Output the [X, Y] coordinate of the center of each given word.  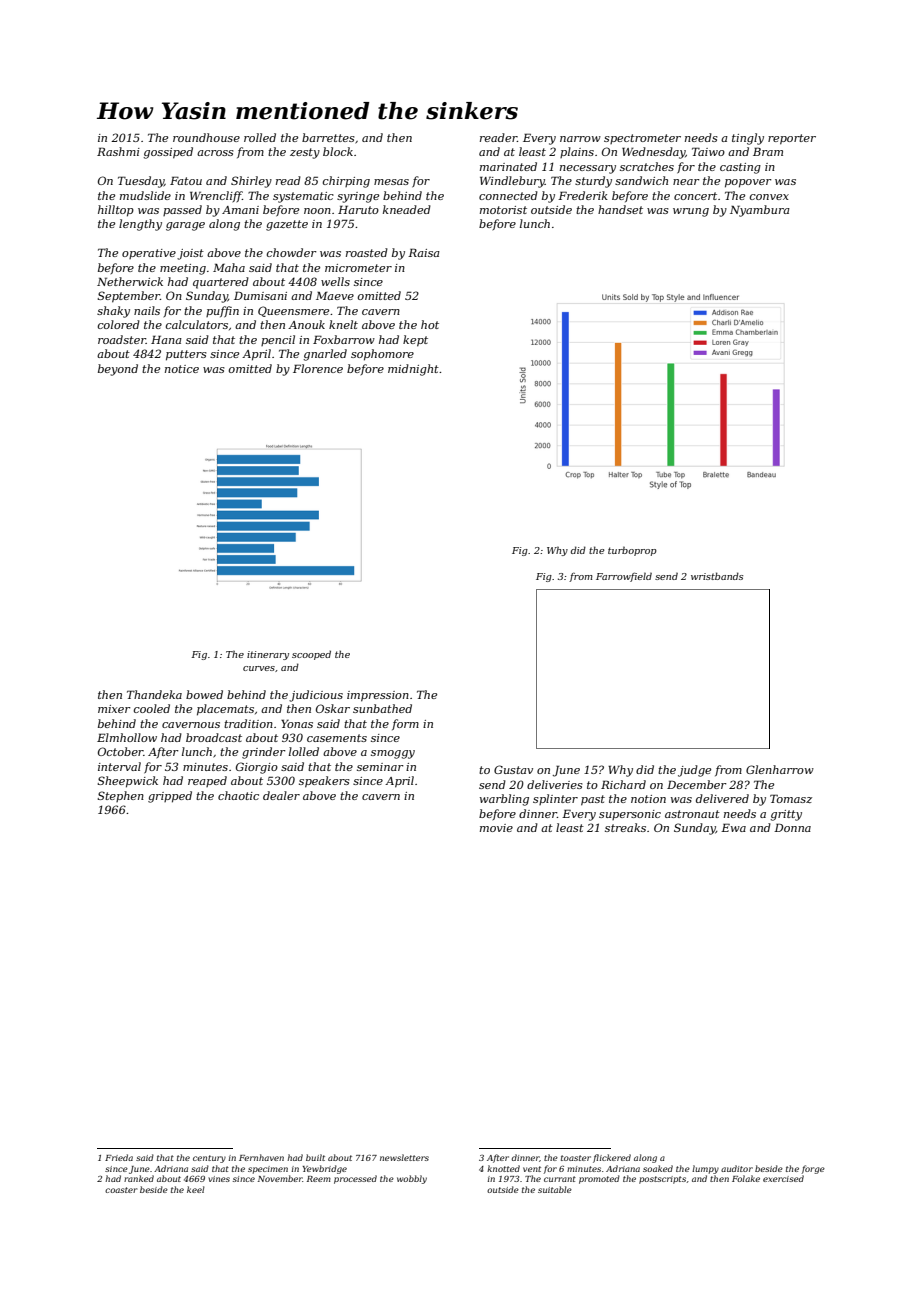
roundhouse [206, 137]
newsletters [404, 1157]
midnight [413, 370]
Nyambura [760, 211]
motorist [503, 210]
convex [769, 197]
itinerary [268, 655]
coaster [121, 1190]
